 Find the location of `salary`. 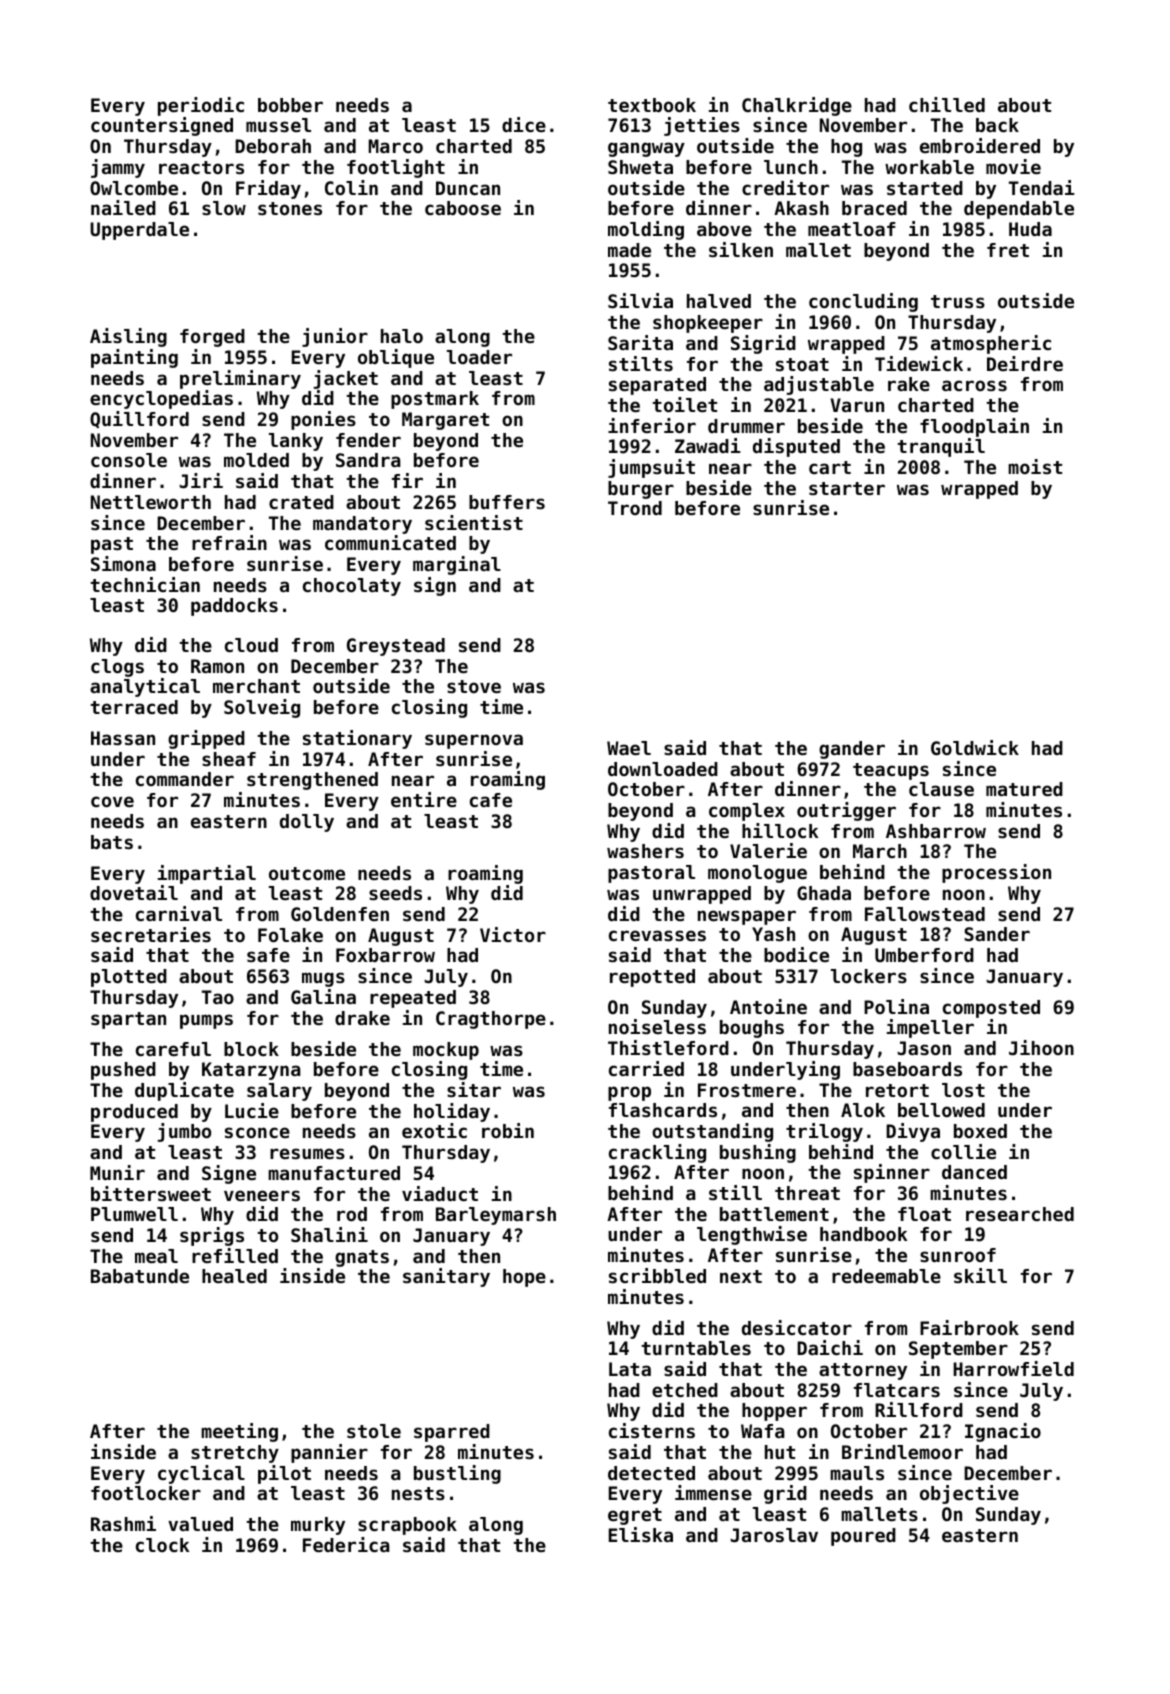

salary is located at coordinates (279, 1092).
